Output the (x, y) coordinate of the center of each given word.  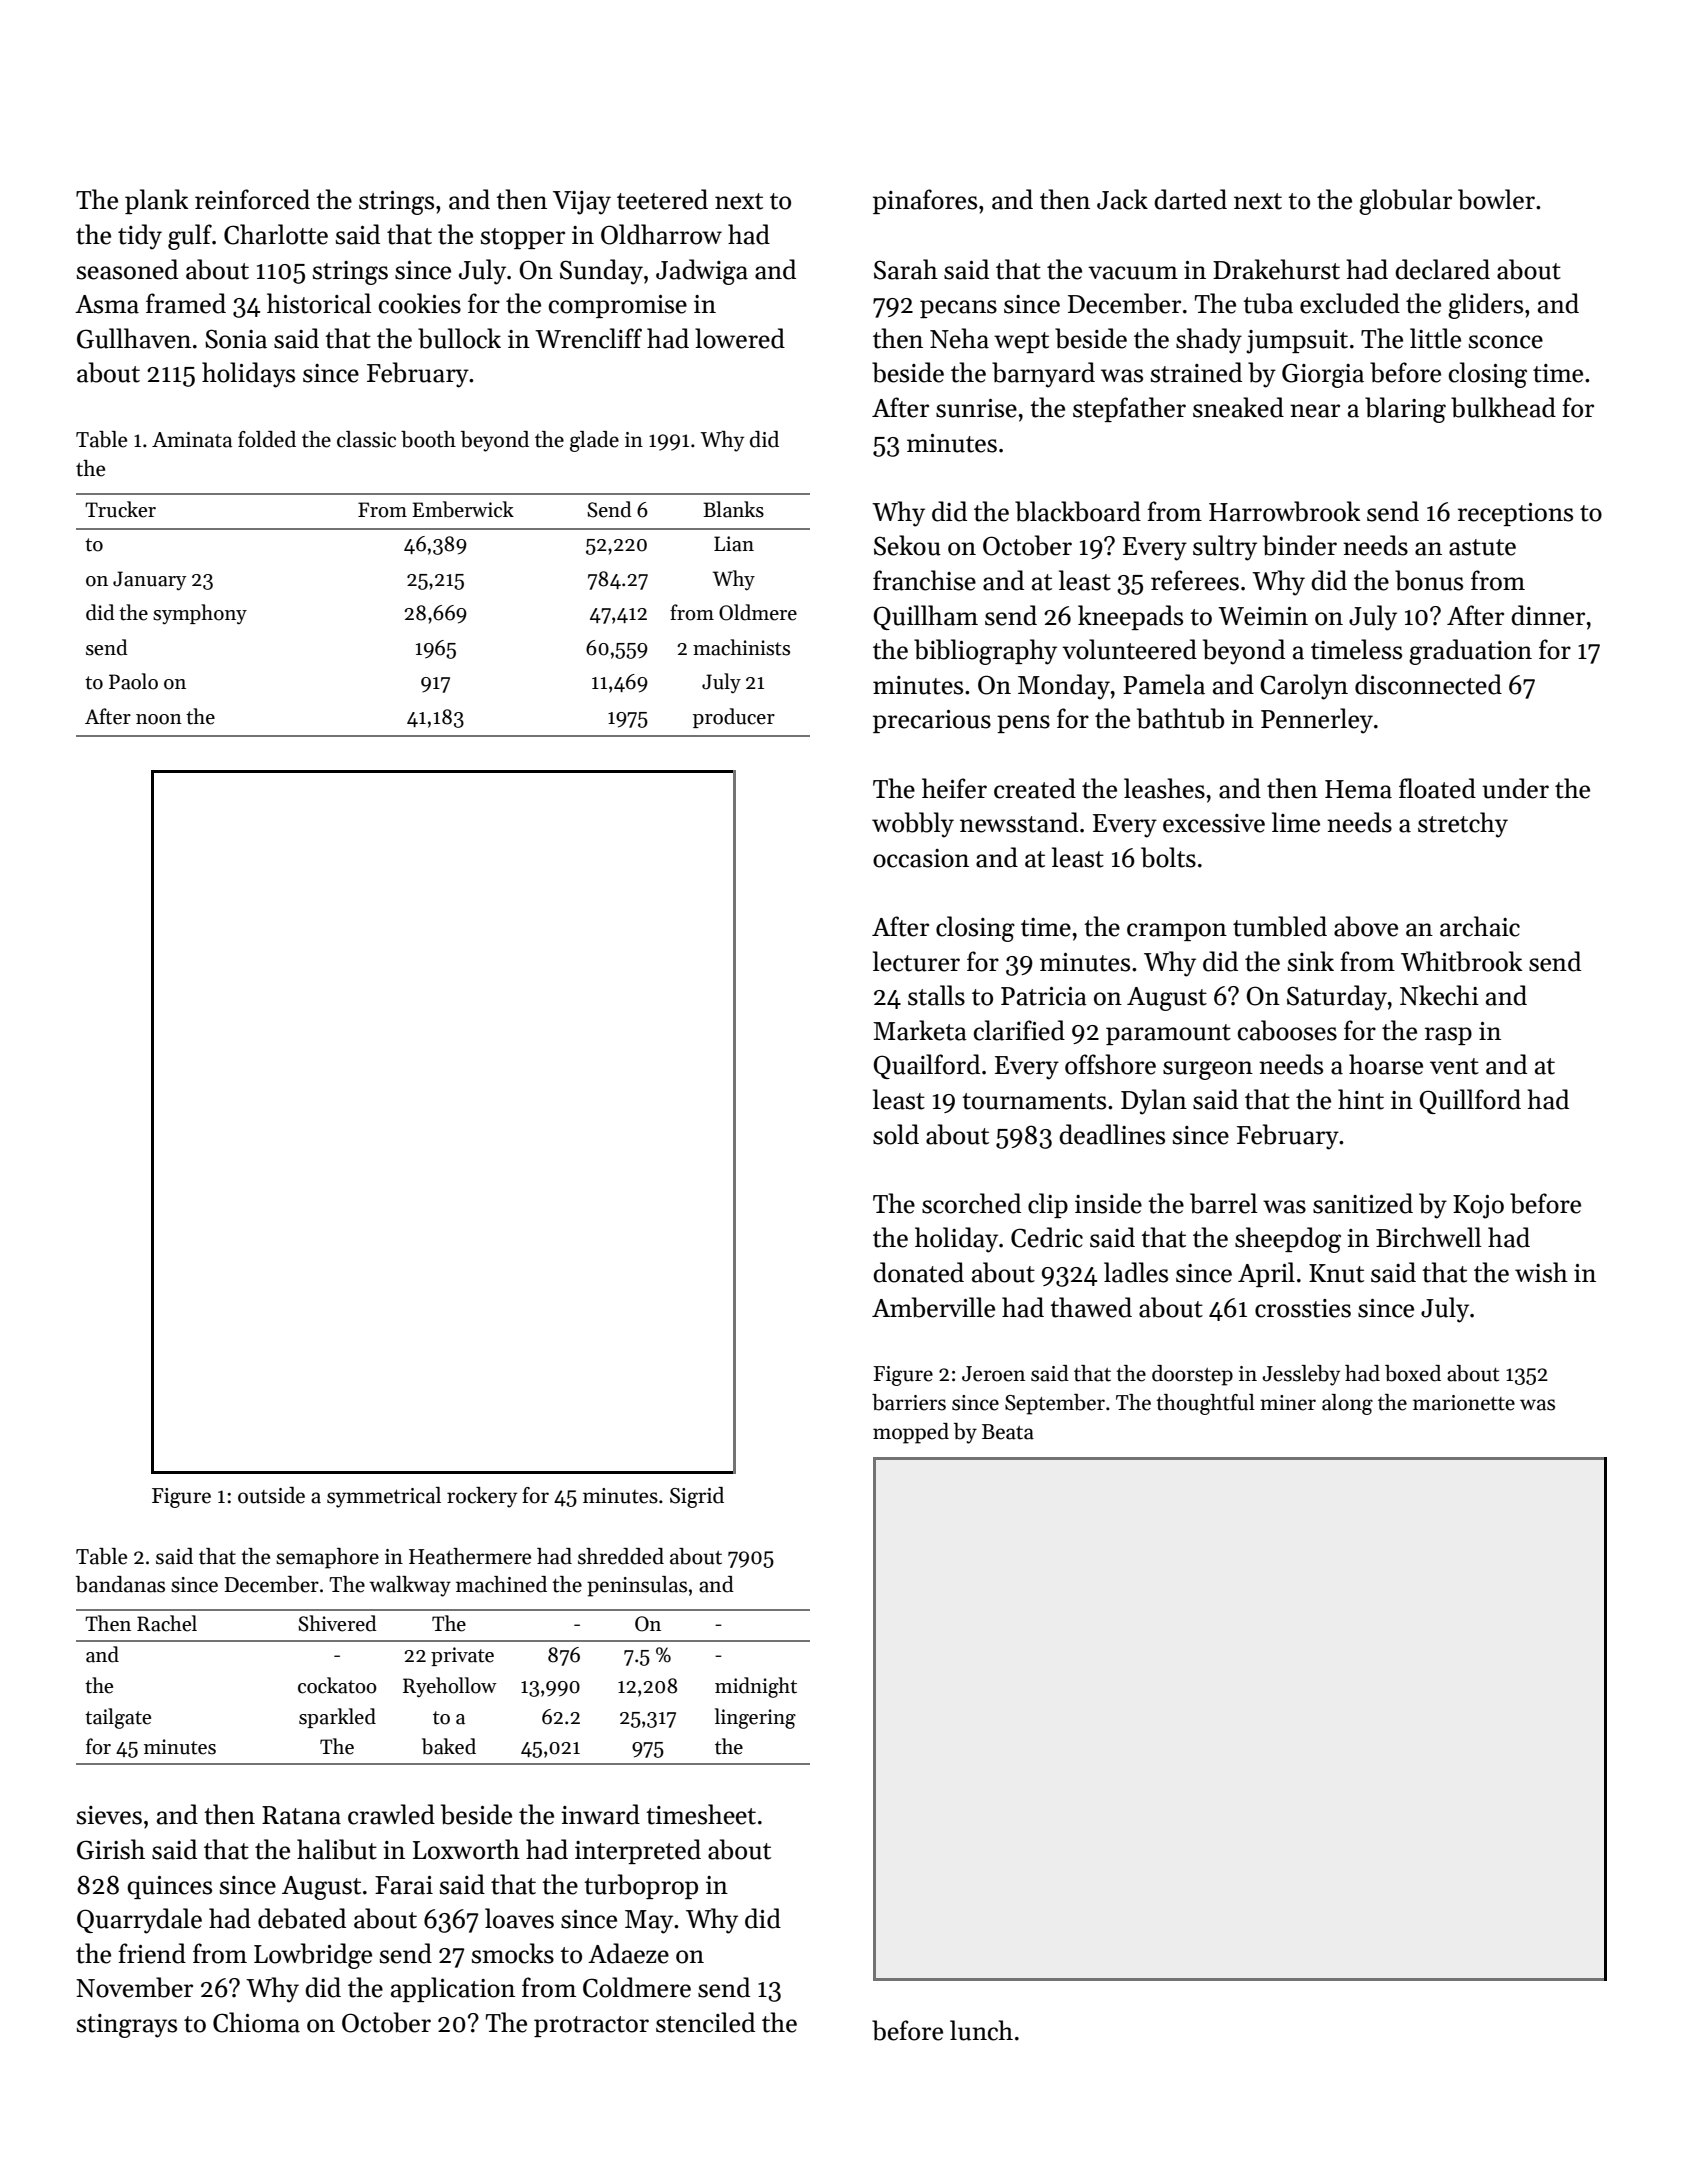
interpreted (638, 1851)
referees (1195, 580)
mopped (911, 1433)
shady (1209, 341)
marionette (1464, 1403)
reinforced (252, 199)
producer (734, 718)
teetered (662, 199)
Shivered (337, 1623)
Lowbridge (313, 1956)
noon (159, 719)
